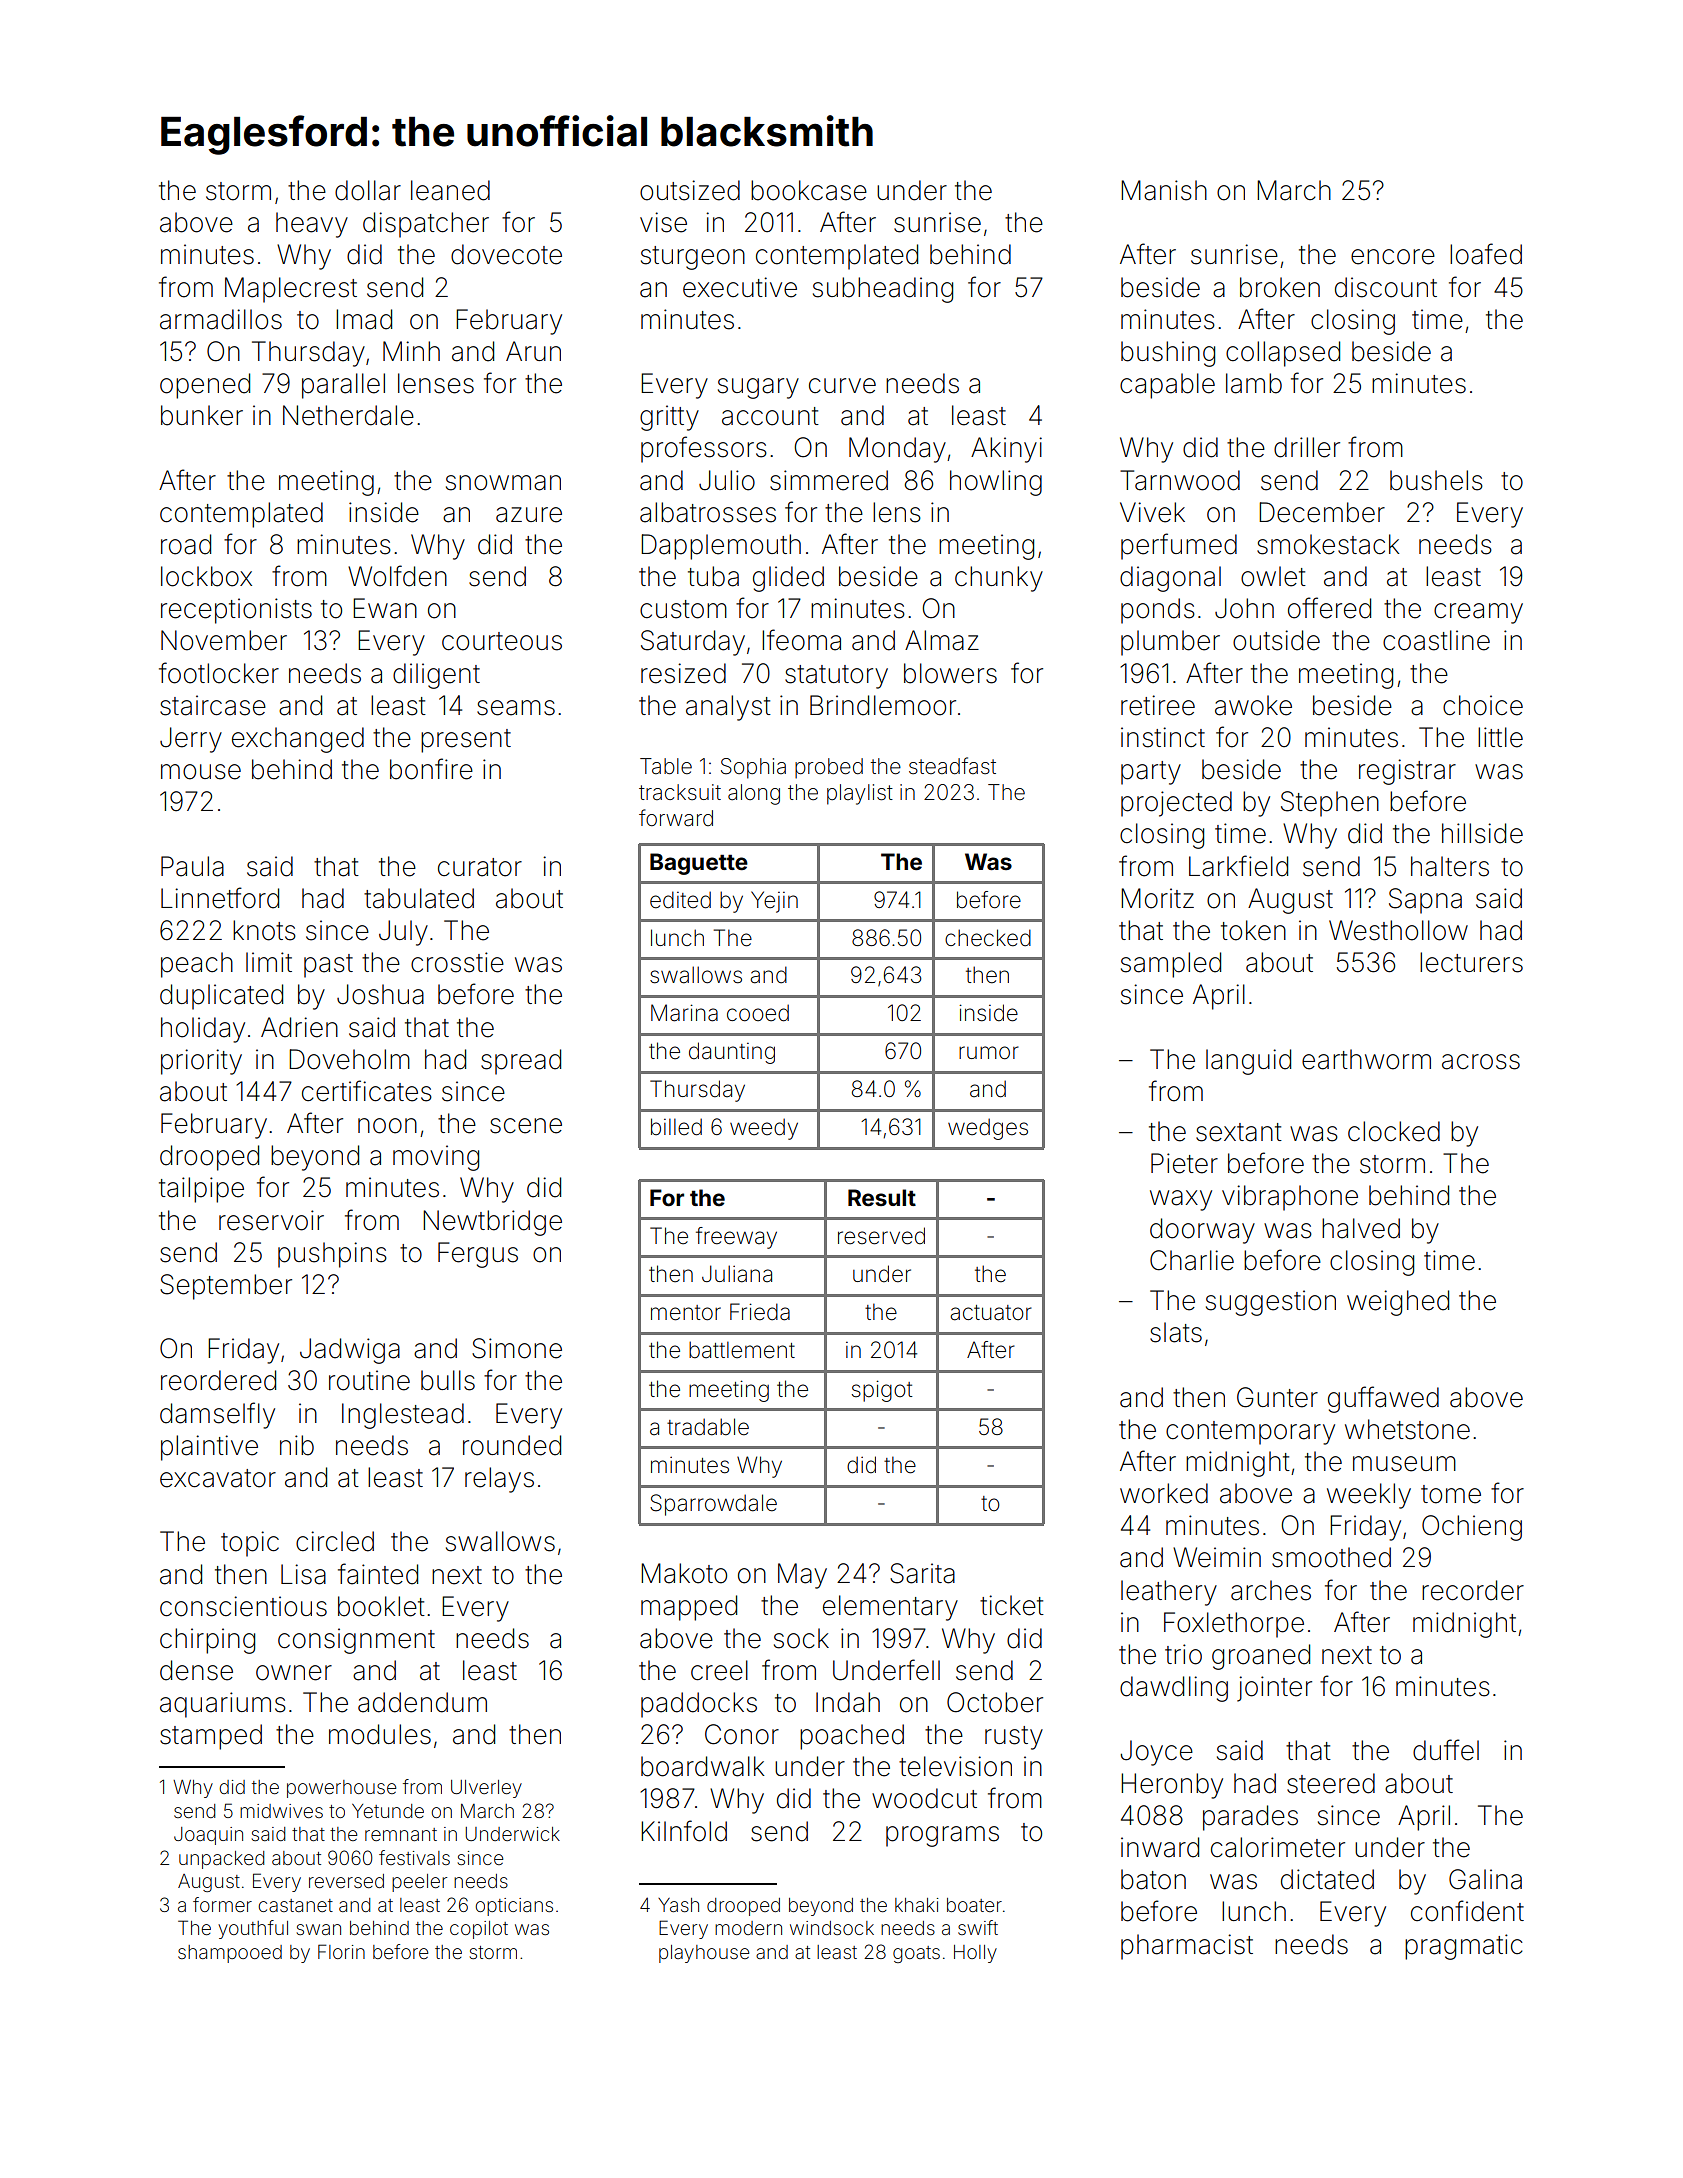  Describe the element at coordinates (201, 772) in the image. I see `mouse` at that location.
